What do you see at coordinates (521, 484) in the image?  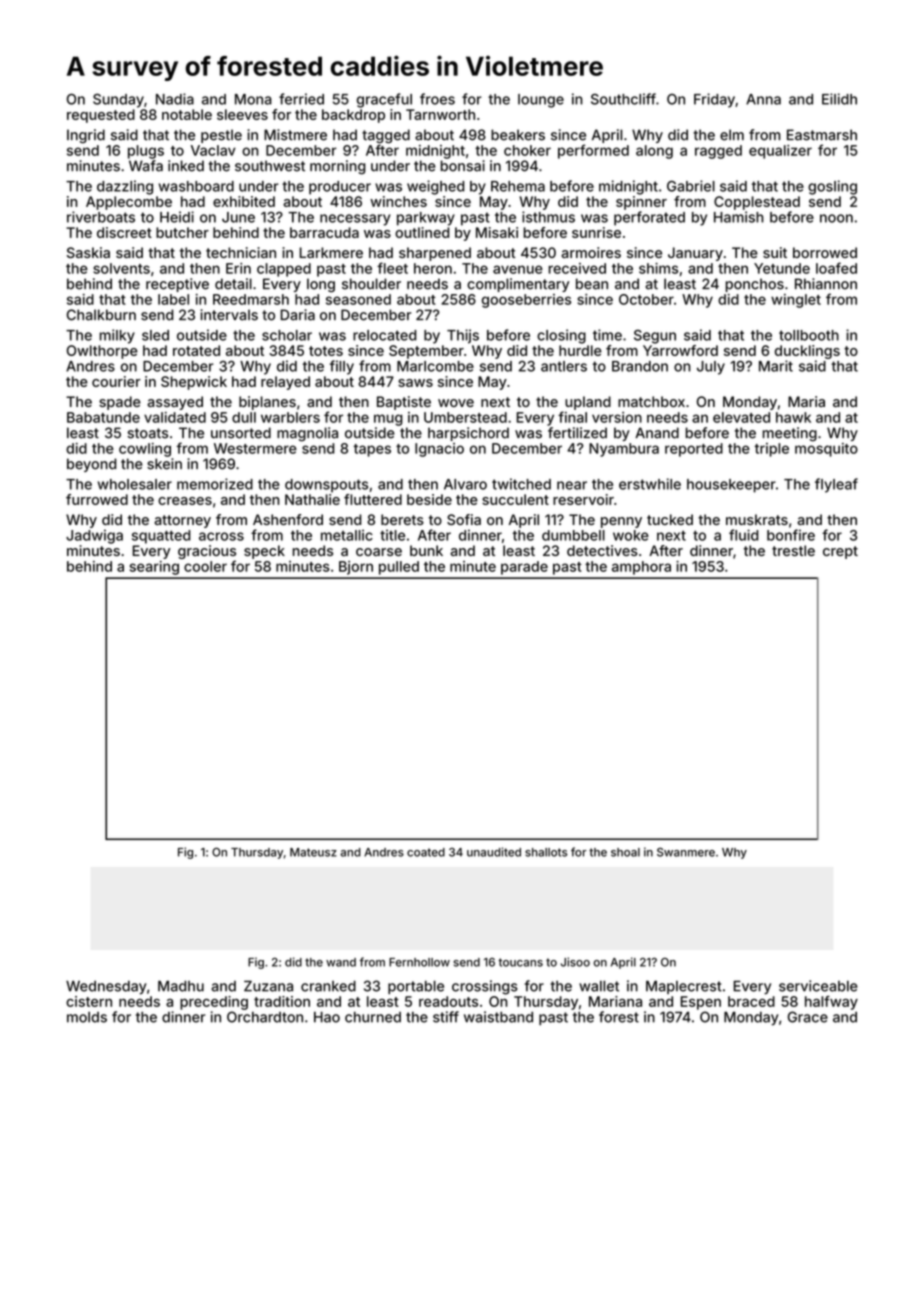 I see `twitched` at bounding box center [521, 484].
